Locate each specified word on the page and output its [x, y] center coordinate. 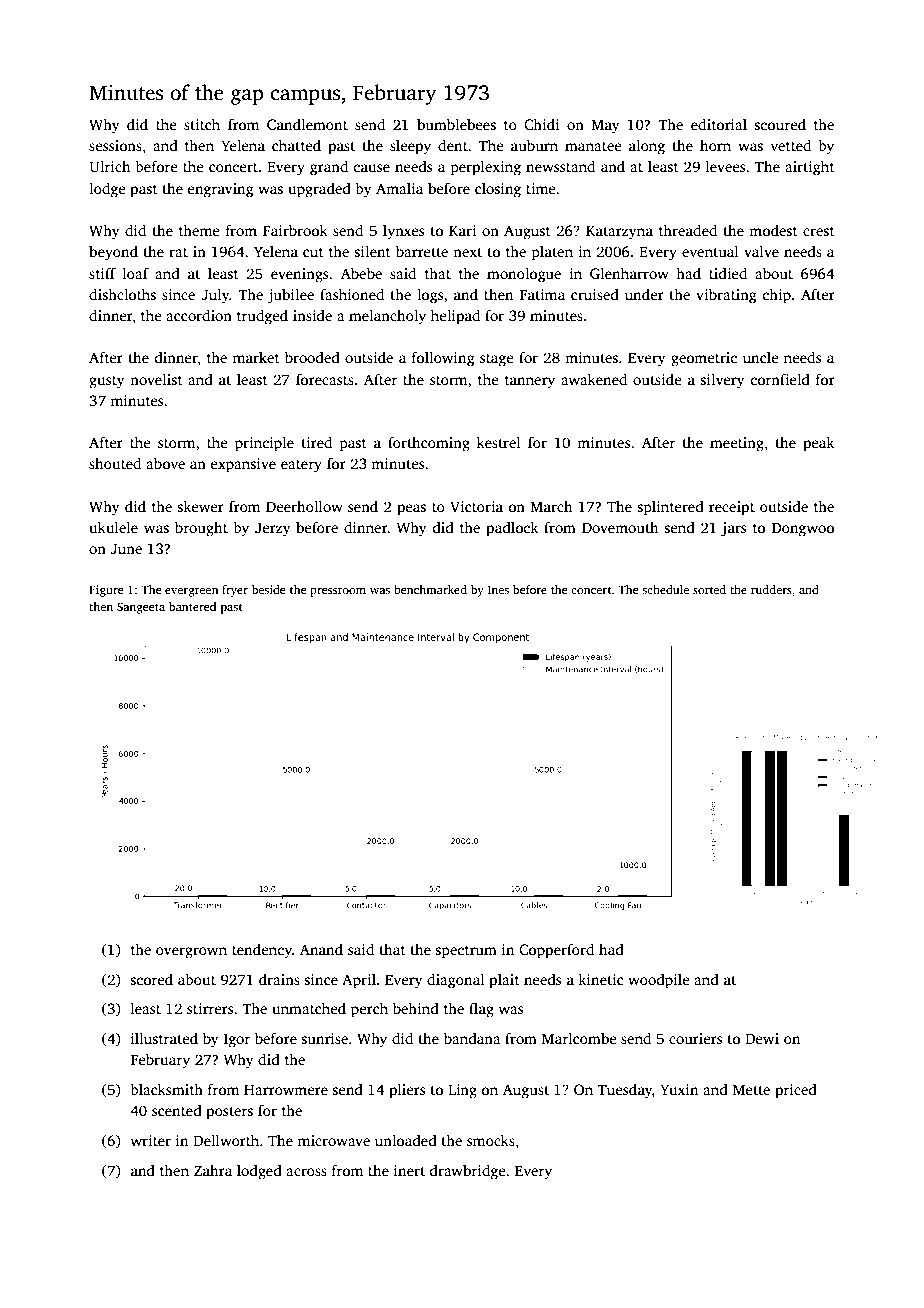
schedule [665, 589]
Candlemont [307, 124]
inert [409, 1170]
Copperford [556, 951]
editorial [719, 124]
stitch [202, 124]
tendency [262, 951]
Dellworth [226, 1140]
